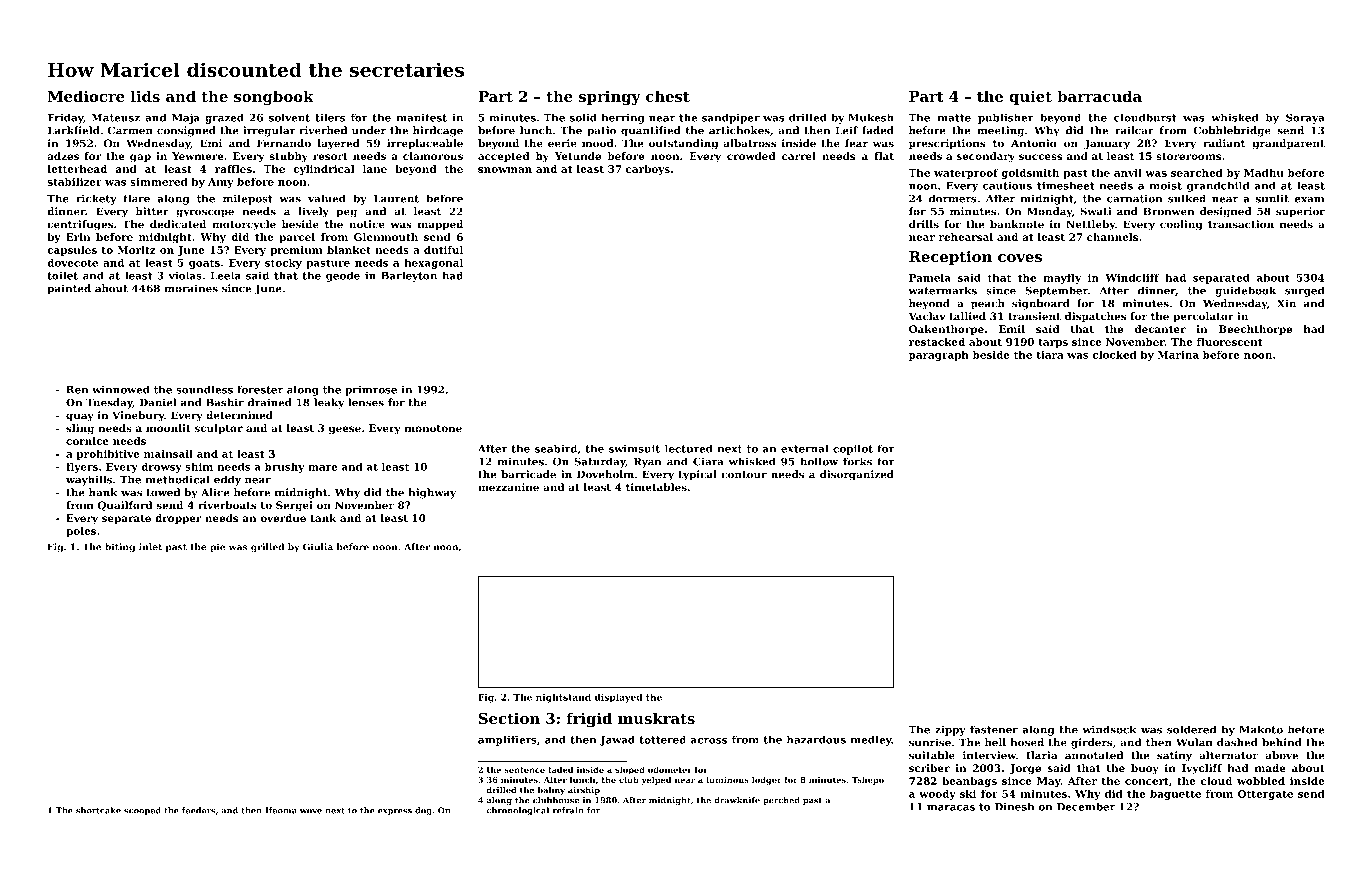  What do you see at coordinates (409, 276) in the screenshot?
I see `Barleyton` at bounding box center [409, 276].
